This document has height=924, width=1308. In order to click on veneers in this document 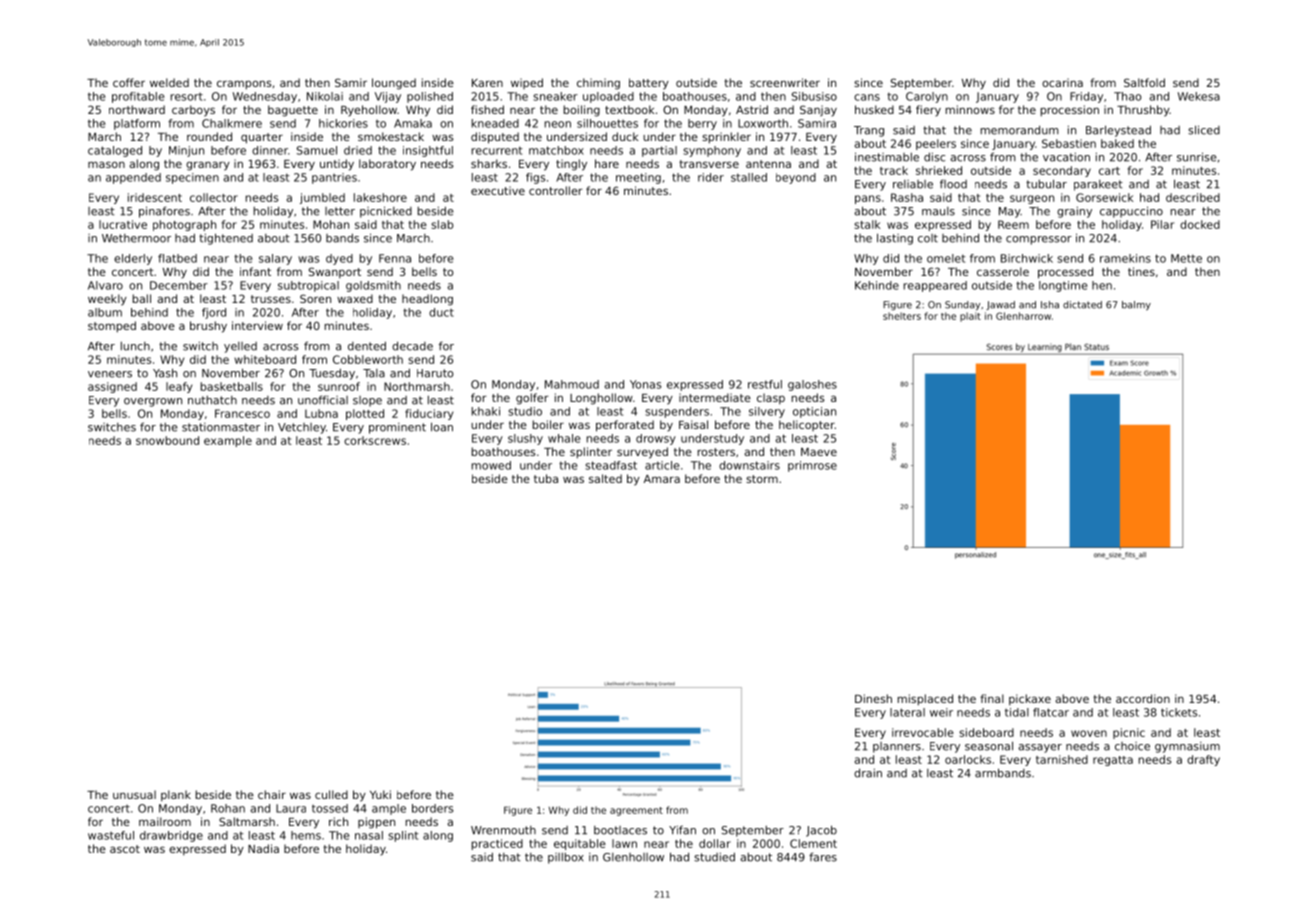, I will do `click(110, 374)`.
